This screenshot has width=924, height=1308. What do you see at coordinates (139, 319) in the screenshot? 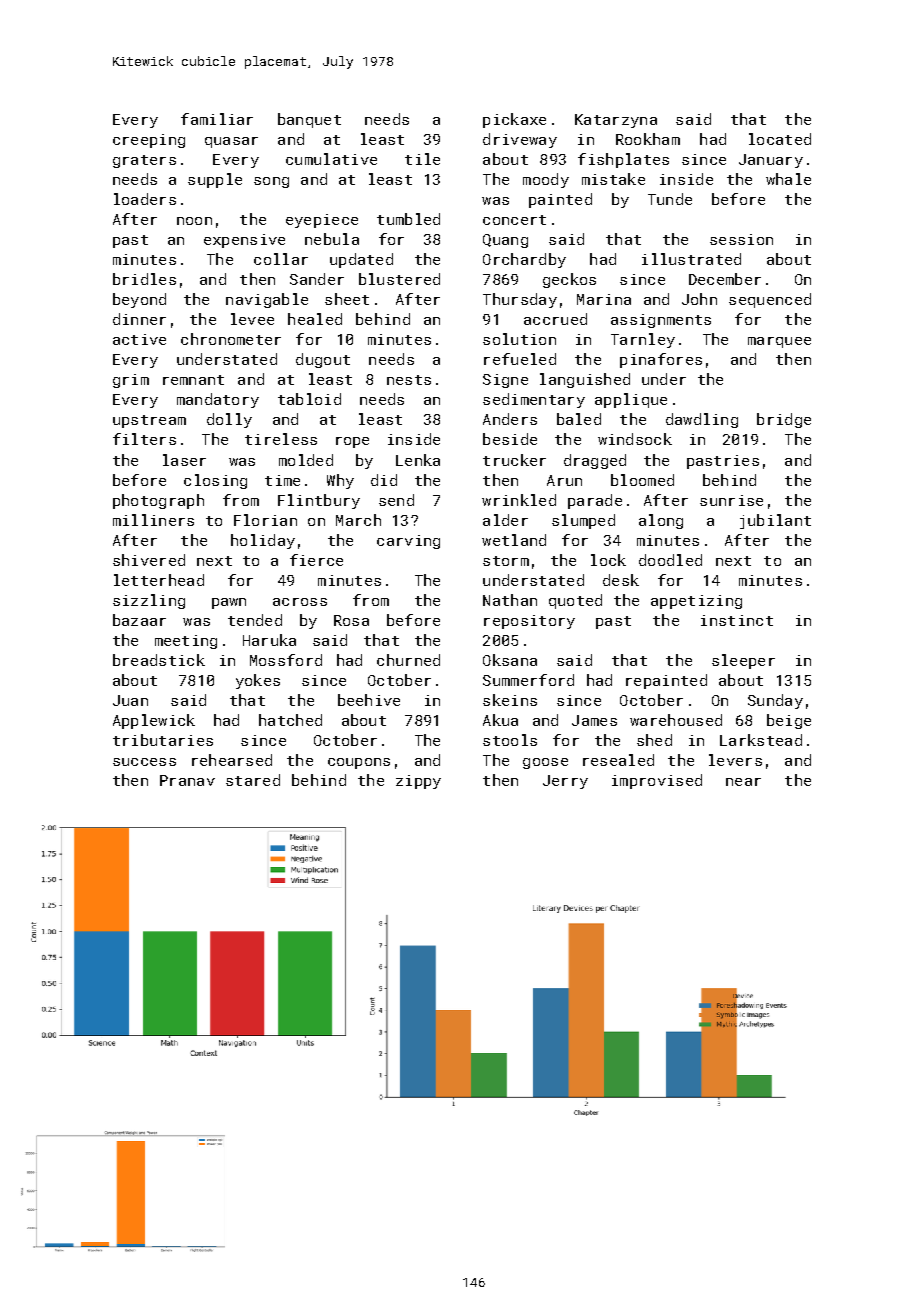
I see `dinner` at bounding box center [139, 319].
